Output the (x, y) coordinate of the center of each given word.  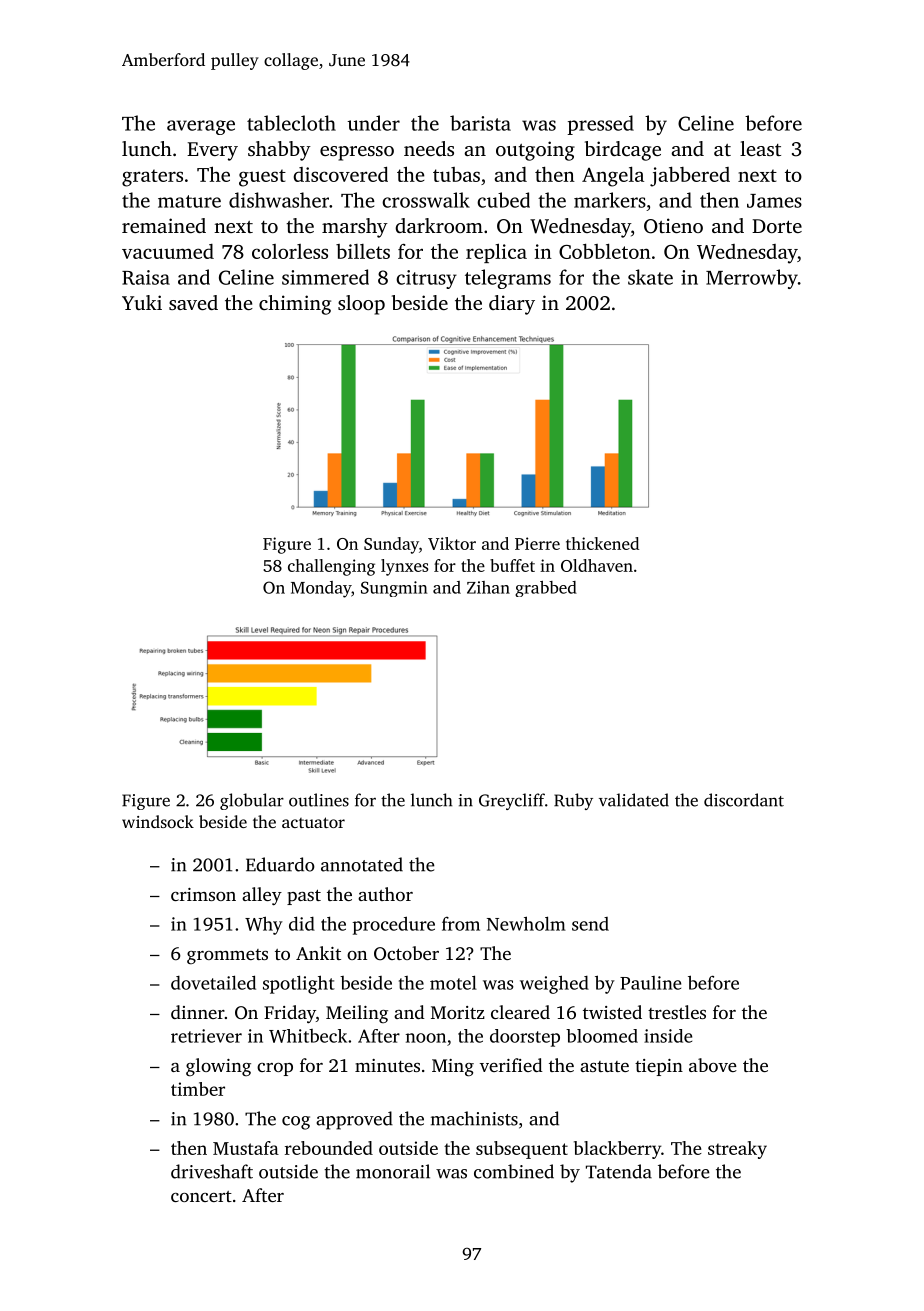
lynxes (404, 567)
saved (193, 302)
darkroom (439, 225)
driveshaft (212, 1171)
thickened (602, 543)
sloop (361, 305)
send (590, 924)
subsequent (522, 1150)
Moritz (458, 1012)
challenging (331, 567)
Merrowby (752, 279)
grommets (227, 957)
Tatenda (619, 1171)
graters (152, 178)
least (760, 148)
